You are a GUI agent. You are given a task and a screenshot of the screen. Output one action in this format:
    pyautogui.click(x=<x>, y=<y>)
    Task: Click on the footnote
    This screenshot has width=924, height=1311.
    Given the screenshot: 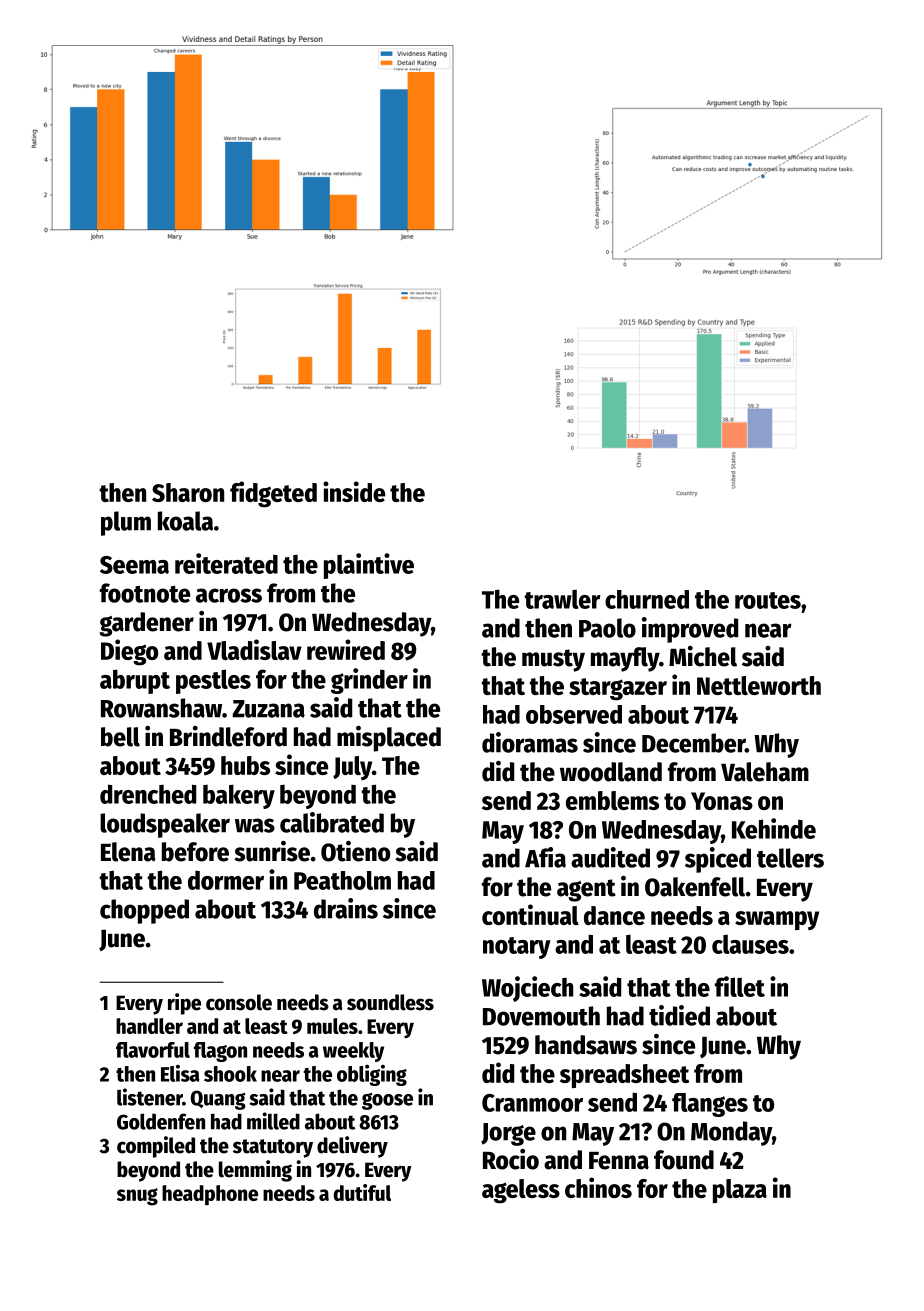 What is the action you would take?
    pyautogui.click(x=145, y=593)
